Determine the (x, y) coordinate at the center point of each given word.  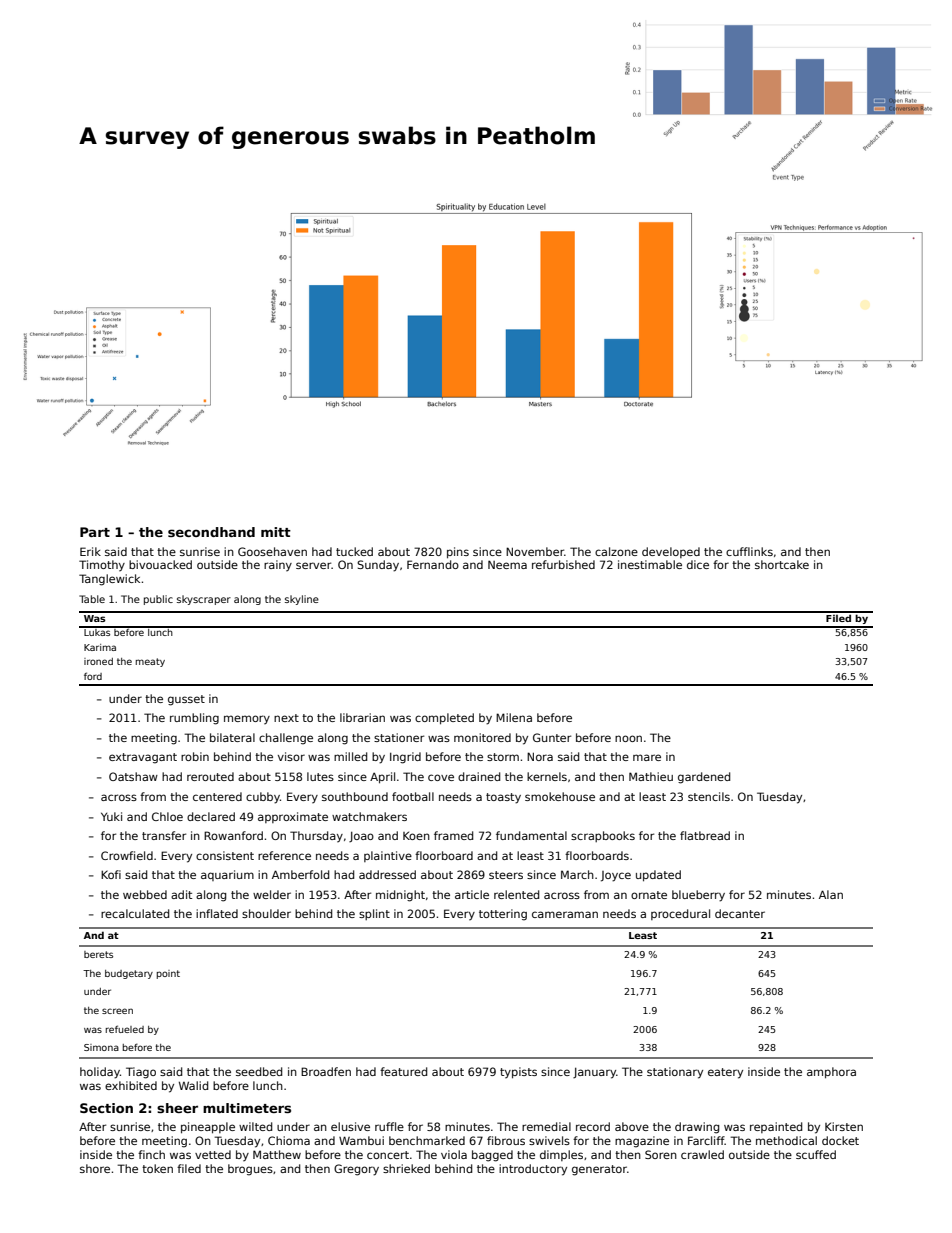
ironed (98, 661)
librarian (362, 717)
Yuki (111, 816)
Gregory (356, 1170)
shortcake (782, 564)
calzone (616, 551)
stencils (709, 796)
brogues (250, 1170)
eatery (725, 1073)
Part (95, 532)
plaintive (388, 856)
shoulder (266, 913)
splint (374, 914)
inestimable (650, 564)
